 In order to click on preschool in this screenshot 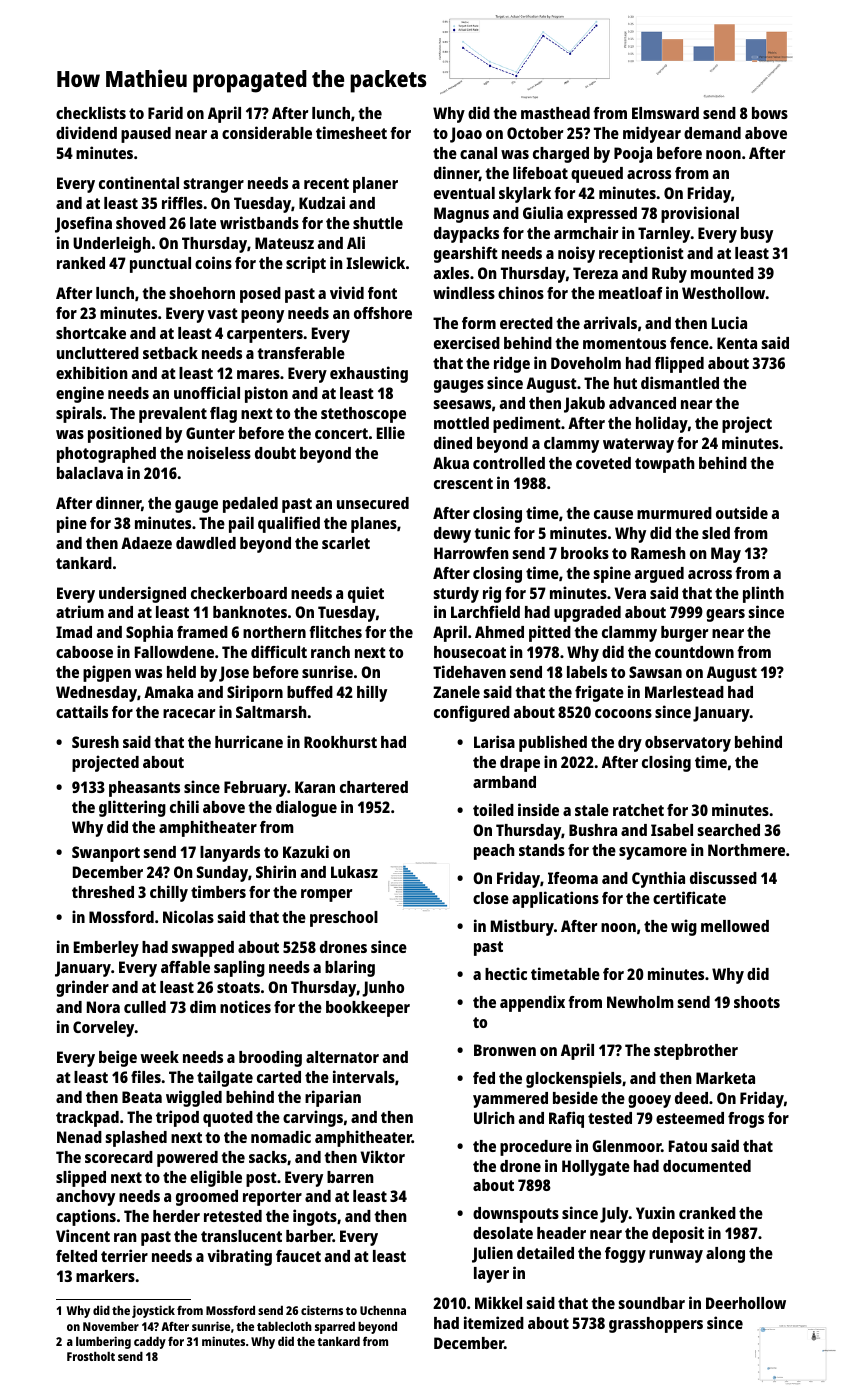, I will do `click(344, 919)`.
